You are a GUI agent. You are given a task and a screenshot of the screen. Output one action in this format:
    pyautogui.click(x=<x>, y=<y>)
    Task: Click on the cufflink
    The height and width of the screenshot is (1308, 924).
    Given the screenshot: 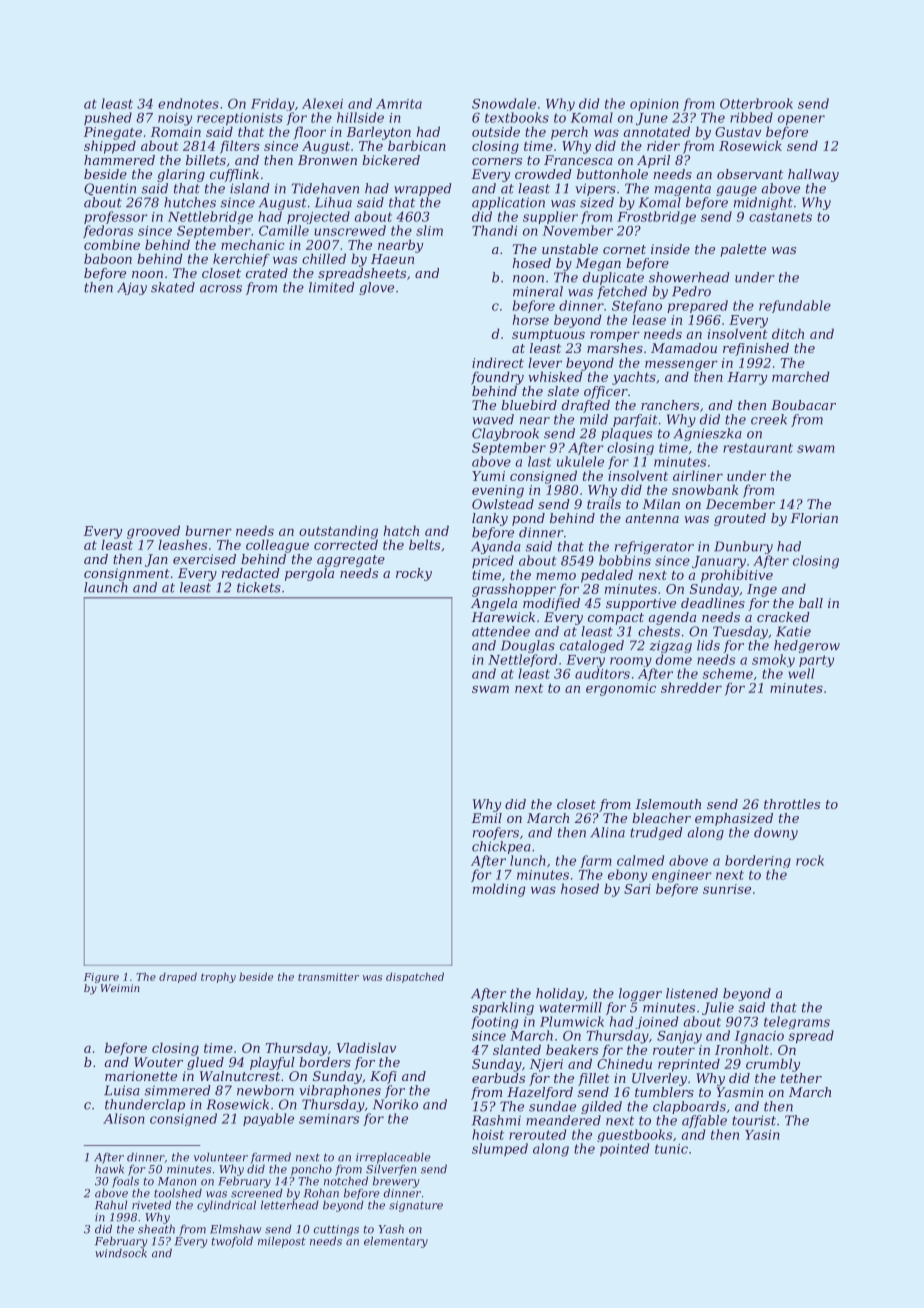 What is the action you would take?
    pyautogui.click(x=234, y=175)
